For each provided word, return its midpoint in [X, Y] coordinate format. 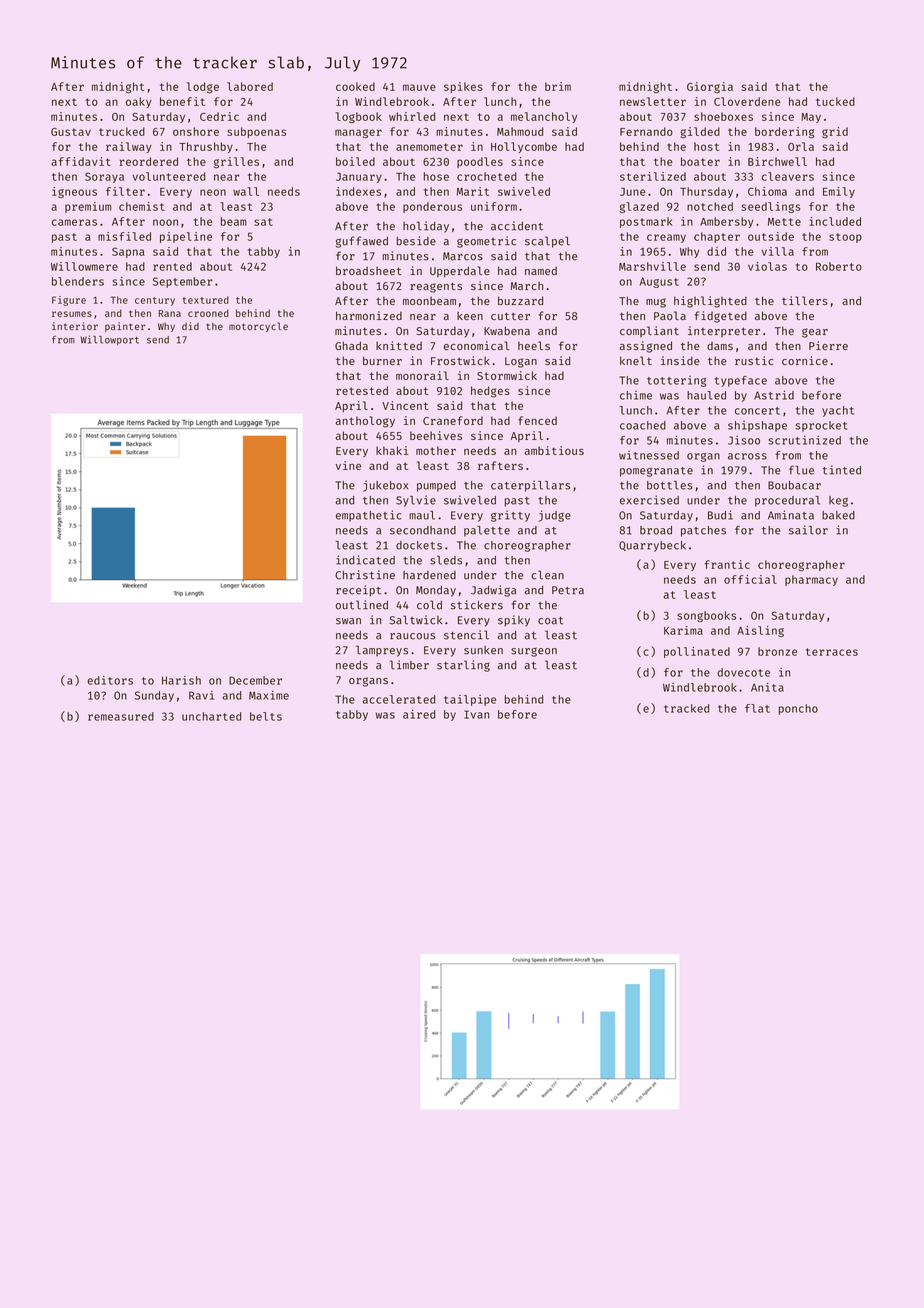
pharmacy [811, 580]
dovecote [743, 672]
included [835, 221]
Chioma [767, 191]
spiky [514, 621]
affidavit [81, 161]
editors [110, 680]
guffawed [362, 242]
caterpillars [530, 486]
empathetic [369, 516]
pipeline [186, 237]
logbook [359, 117]
